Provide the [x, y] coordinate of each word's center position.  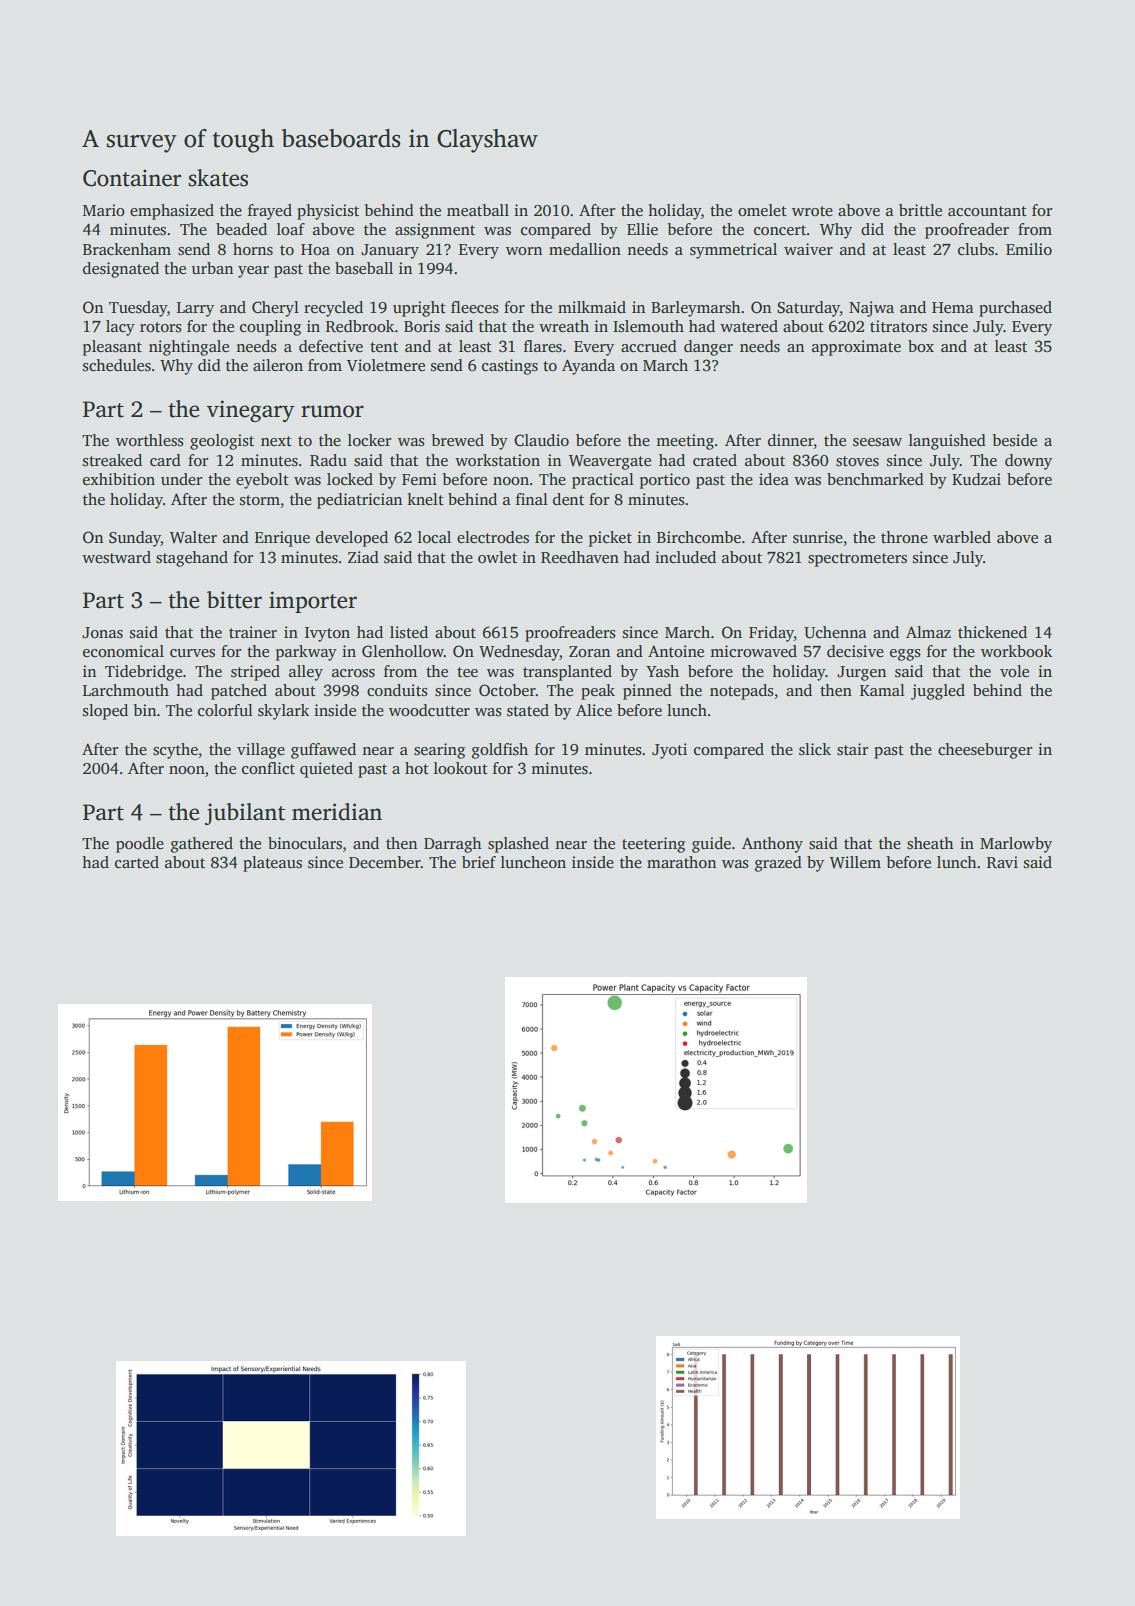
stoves [857, 461]
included [685, 557]
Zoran [589, 651]
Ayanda [588, 367]
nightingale [189, 348]
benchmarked [875, 479]
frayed [270, 212]
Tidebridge [143, 673]
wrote [812, 211]
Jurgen [861, 673]
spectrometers [857, 560]
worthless [150, 440]
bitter [234, 600]
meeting [685, 442]
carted [137, 862]
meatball [478, 210]
